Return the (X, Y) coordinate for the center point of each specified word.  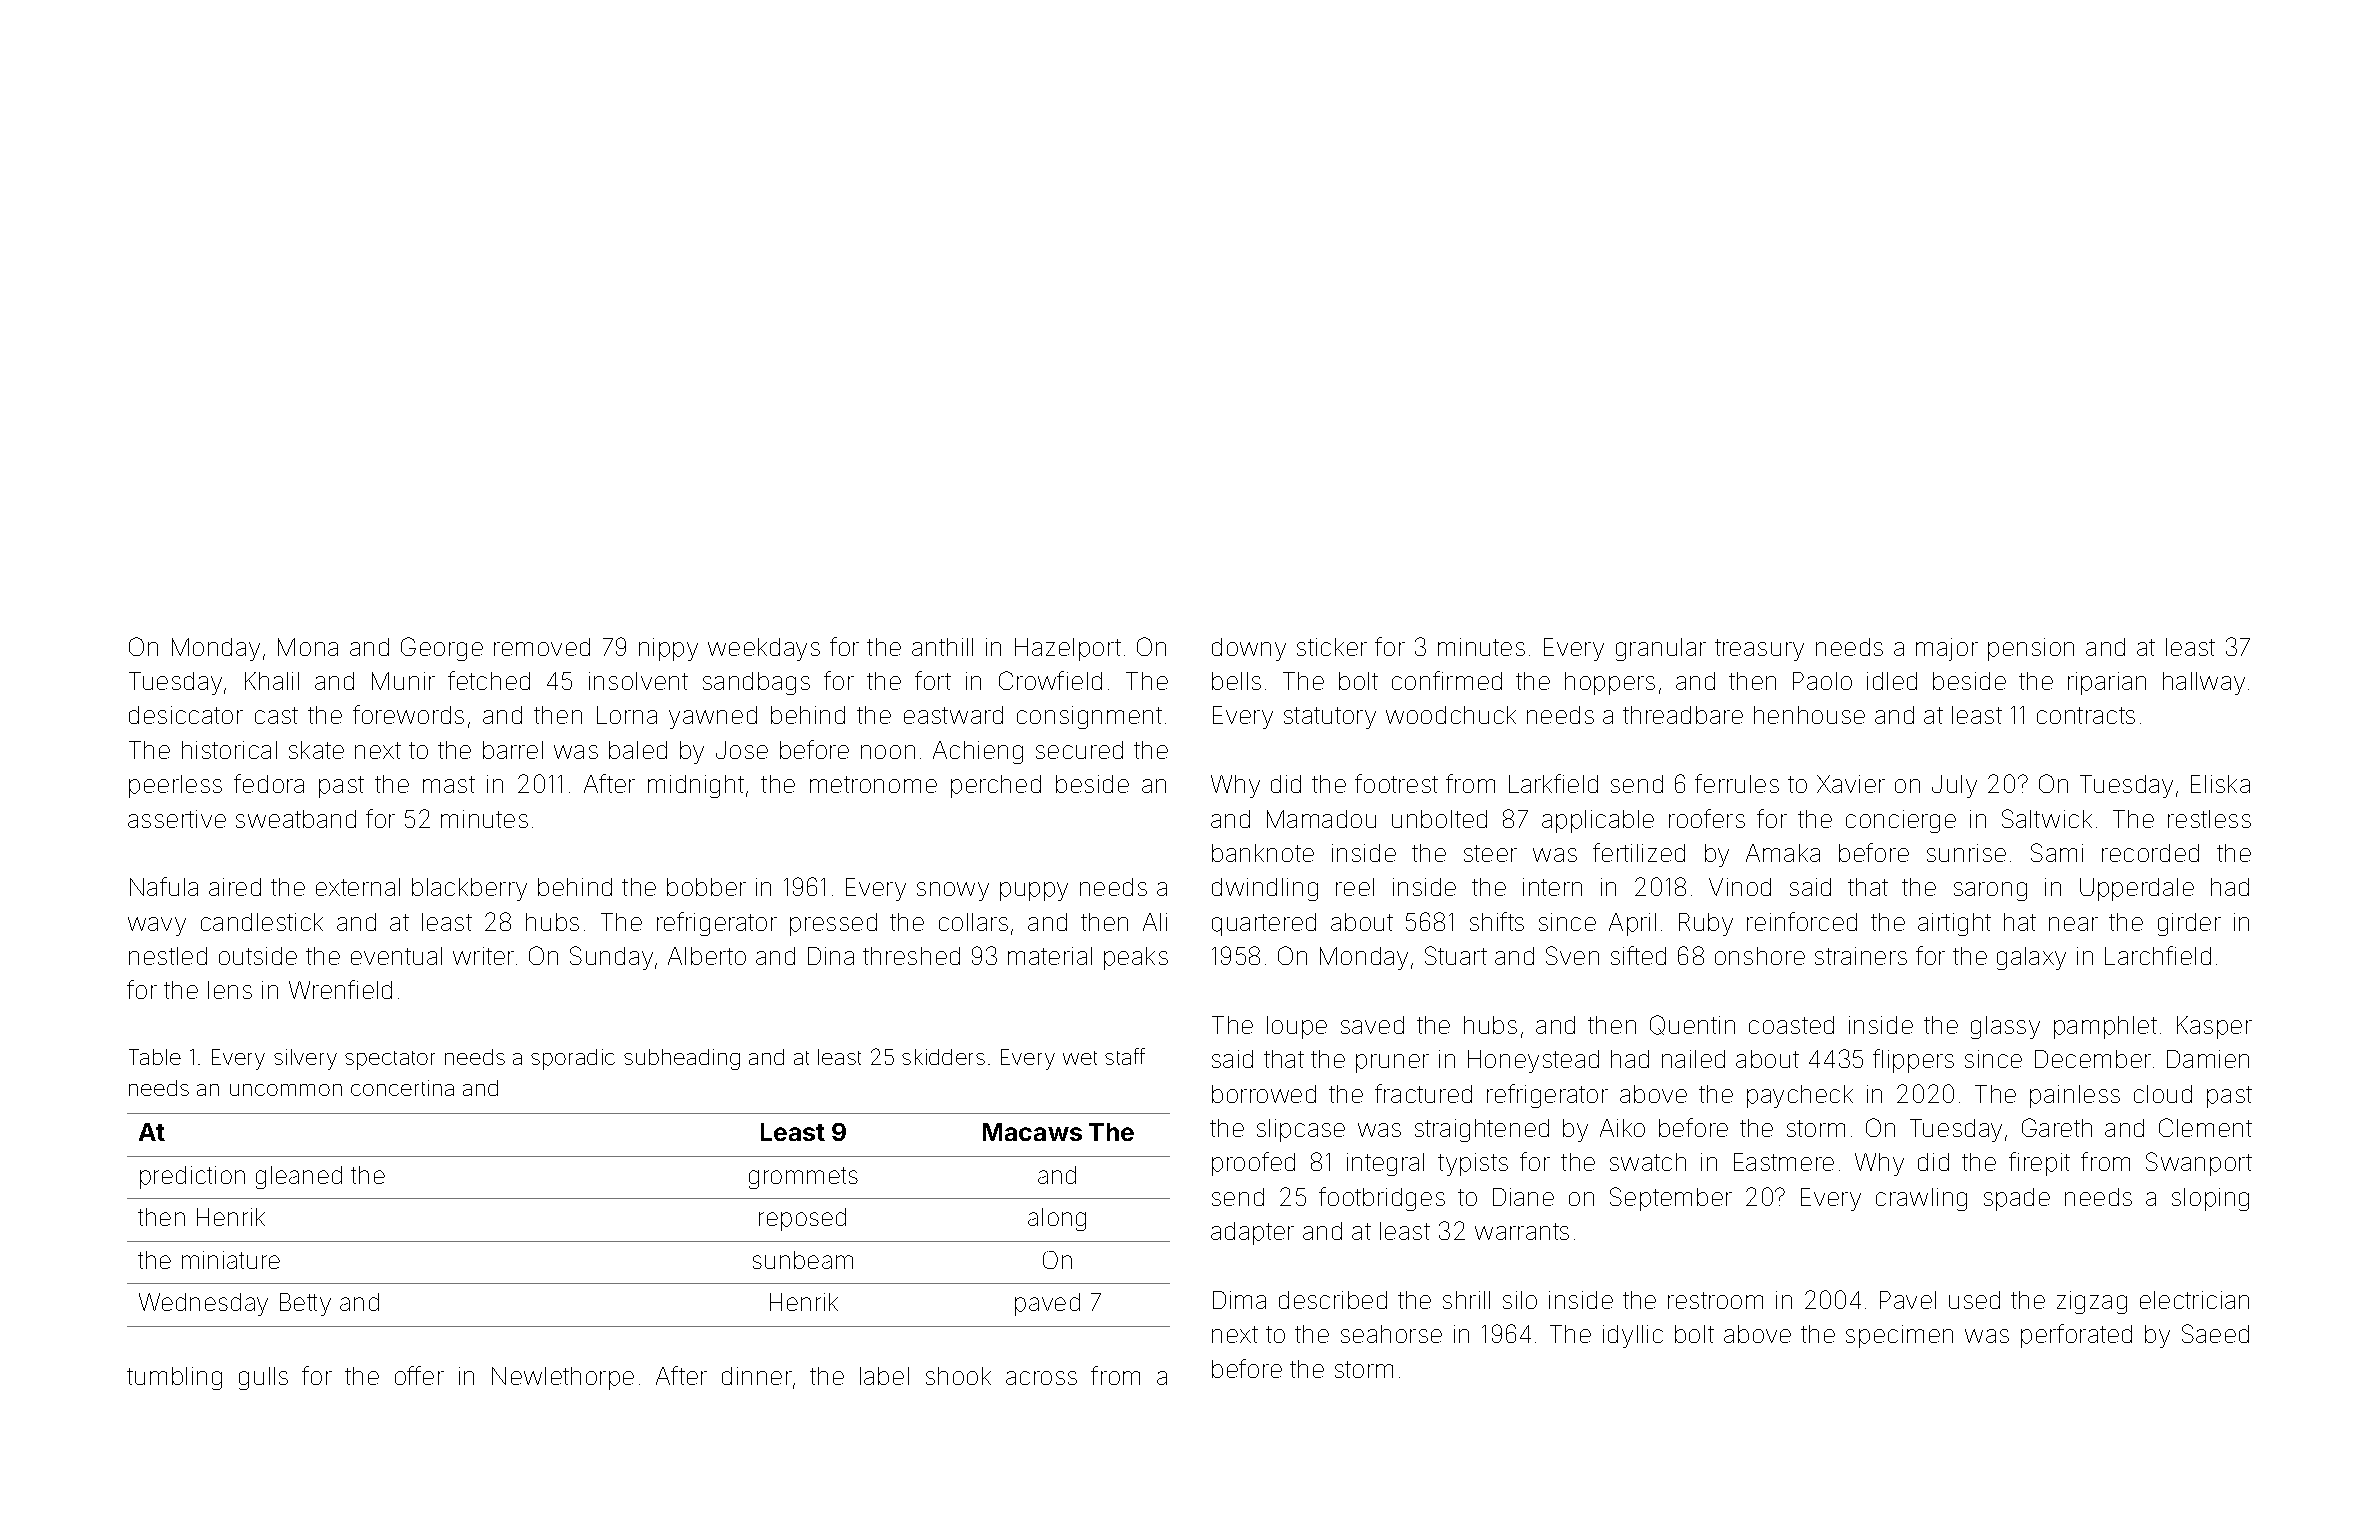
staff (1125, 1056)
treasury (1759, 650)
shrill (1466, 1300)
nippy (668, 649)
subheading (682, 1059)
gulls (263, 1378)
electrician (2194, 1300)
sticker (1332, 647)
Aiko (1622, 1128)
